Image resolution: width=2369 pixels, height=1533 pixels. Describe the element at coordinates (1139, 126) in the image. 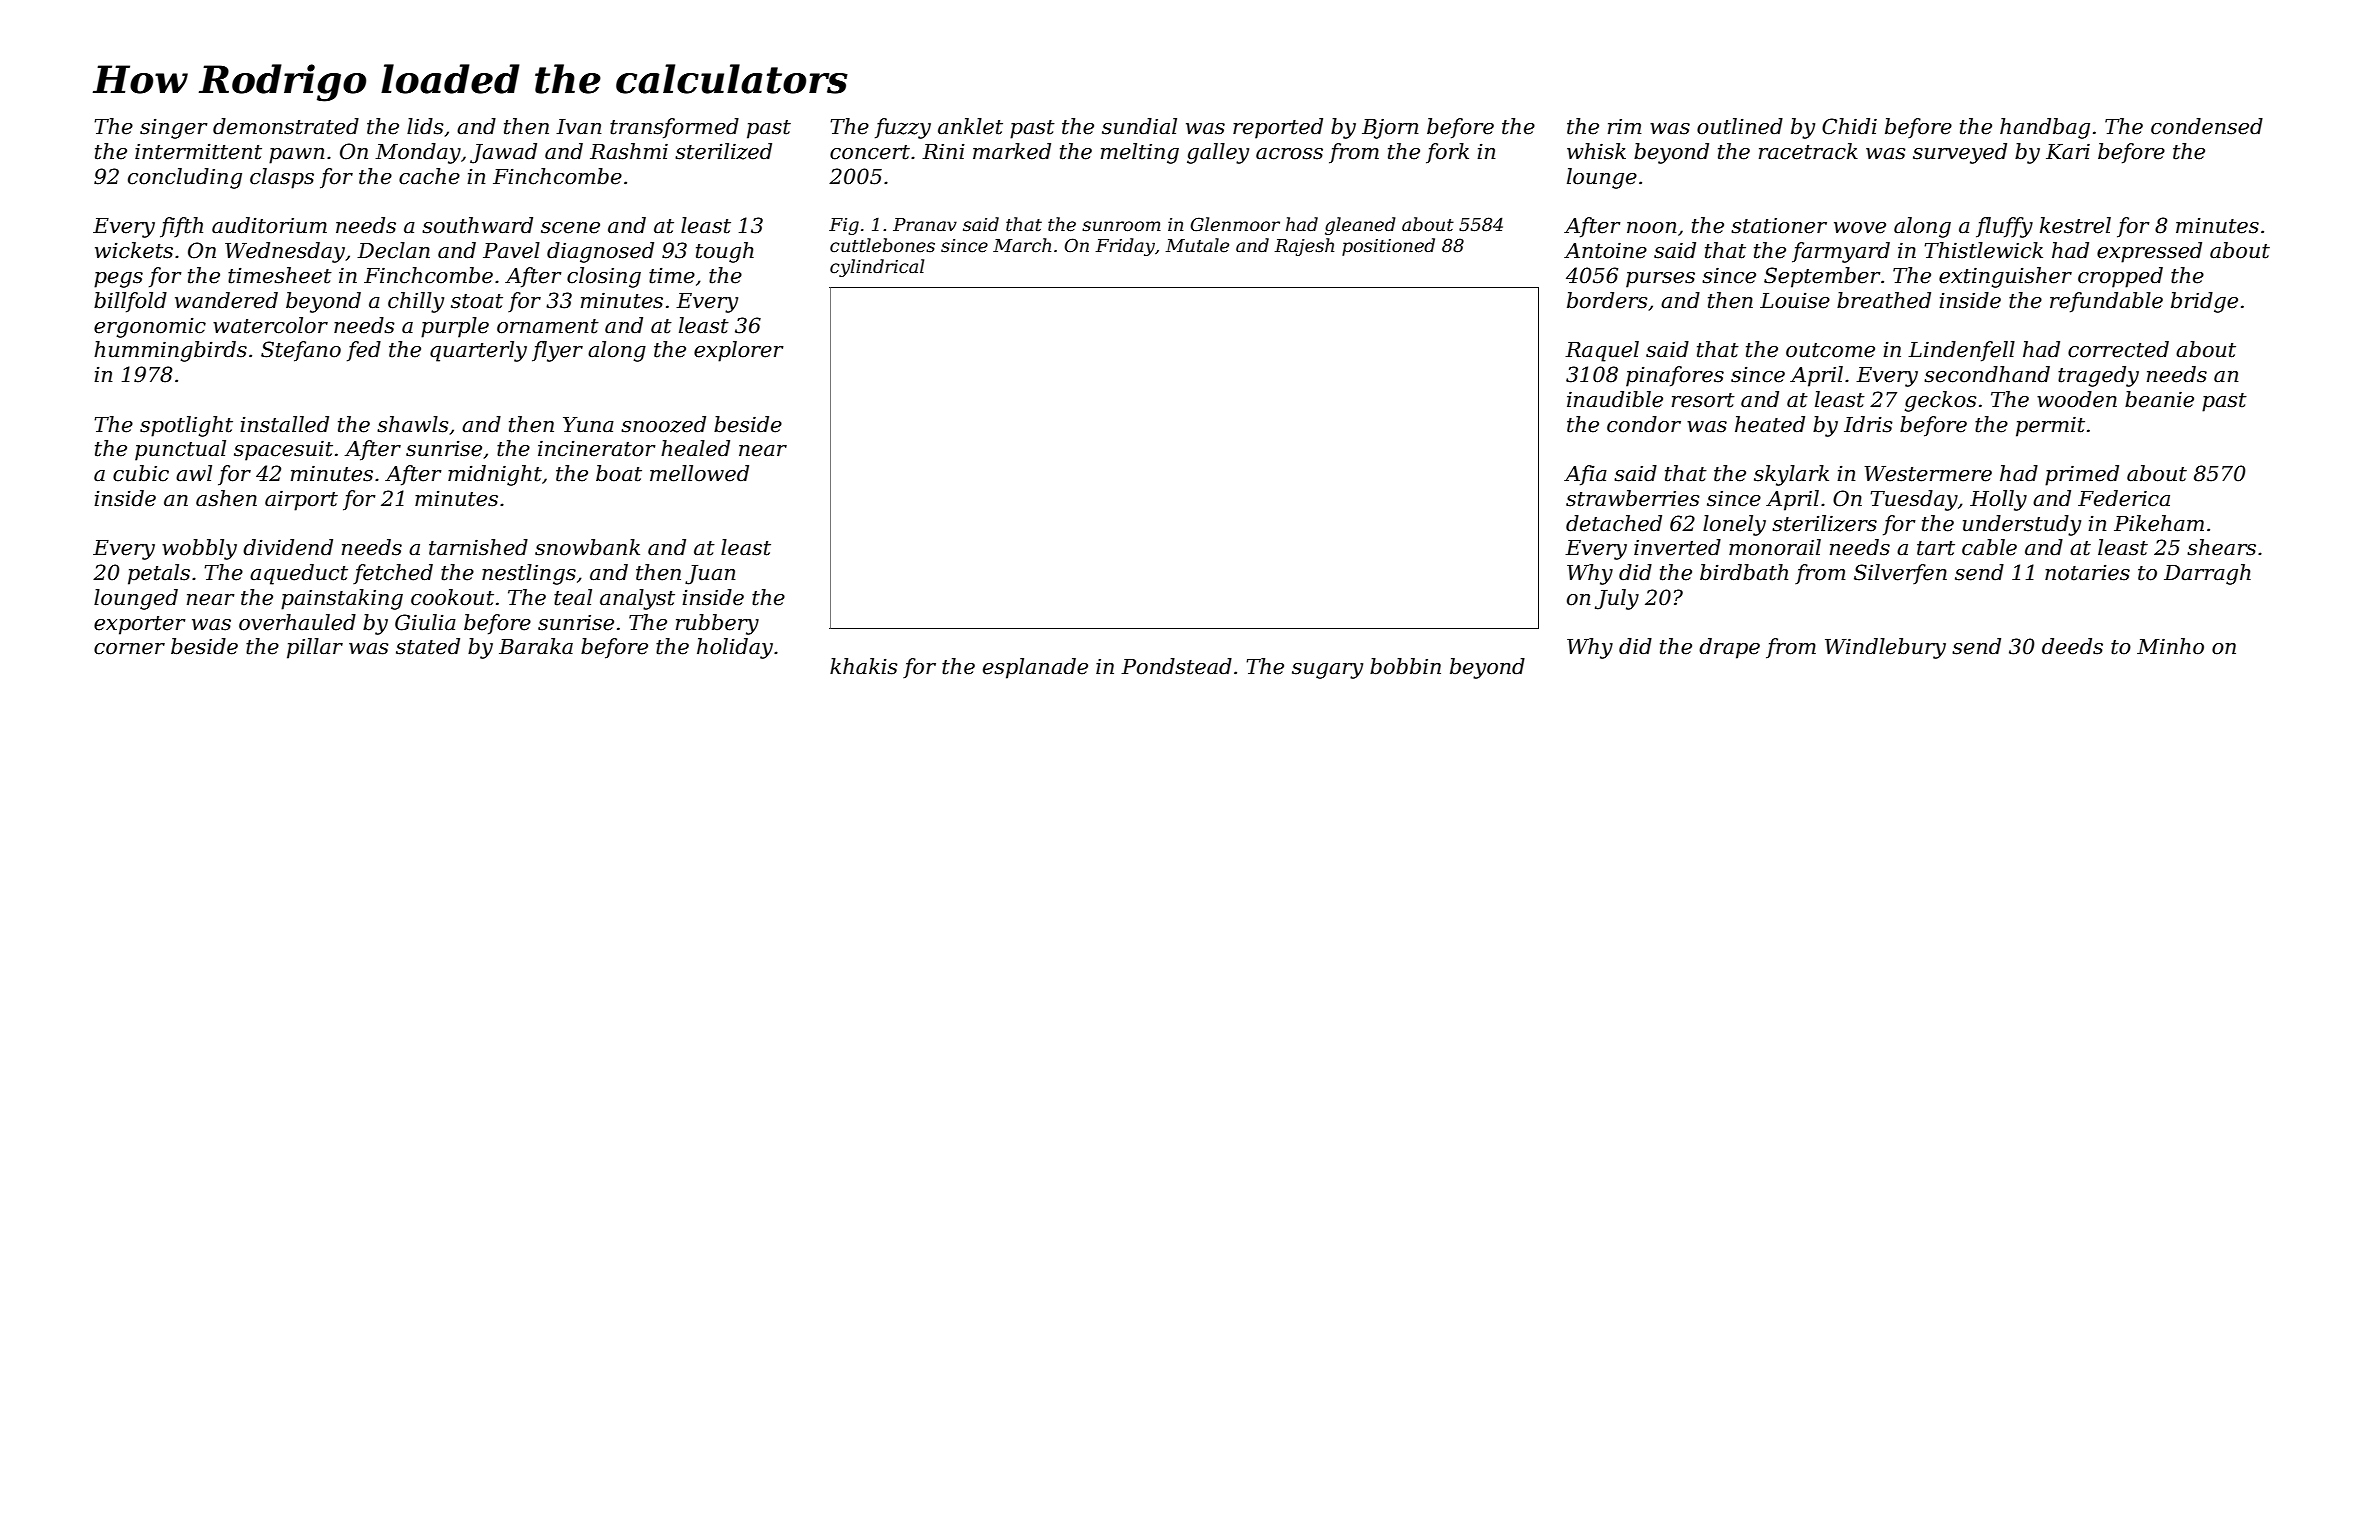

I see `sundial` at that location.
